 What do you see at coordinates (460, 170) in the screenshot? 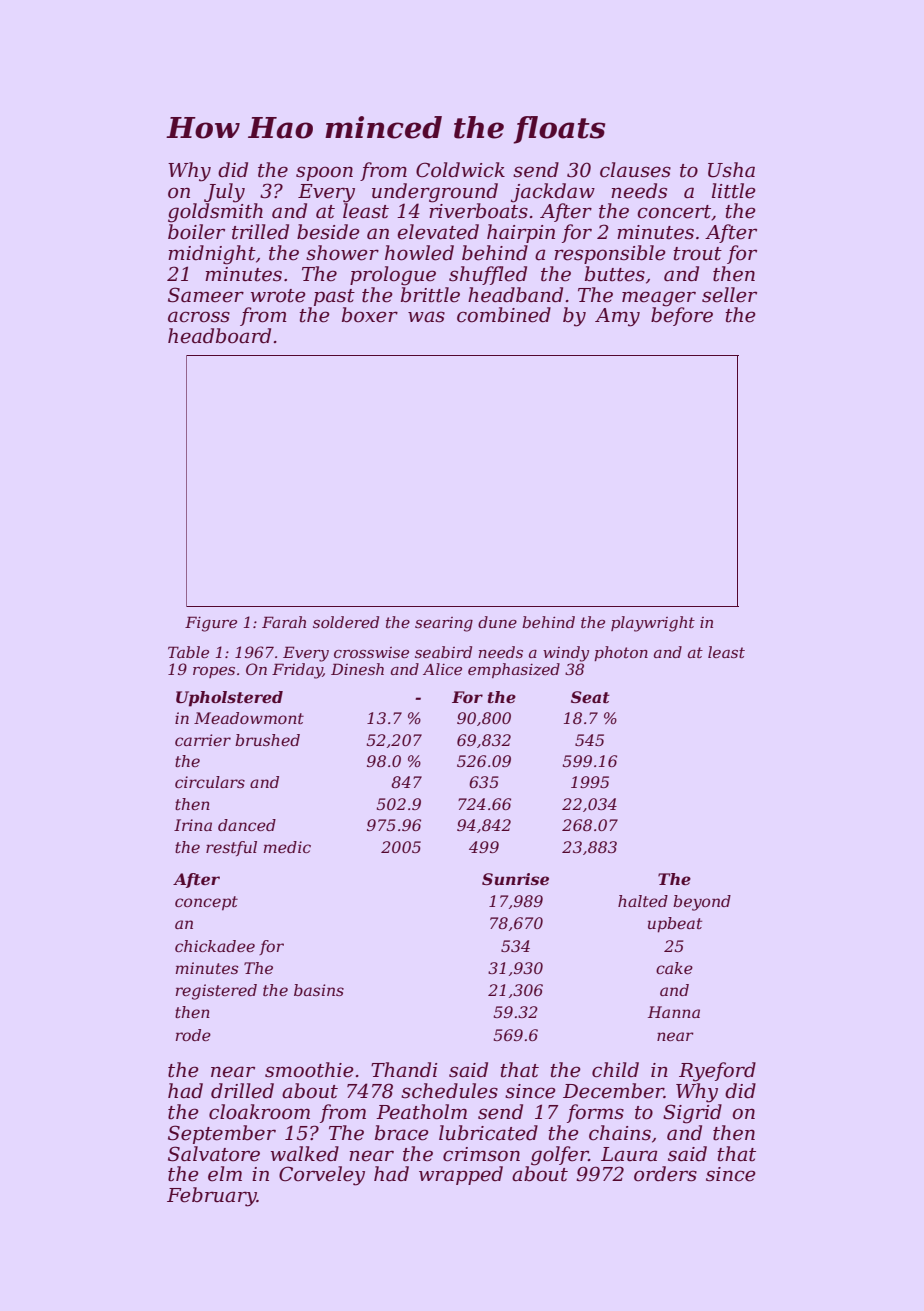
I see `Coldwick` at bounding box center [460, 170].
